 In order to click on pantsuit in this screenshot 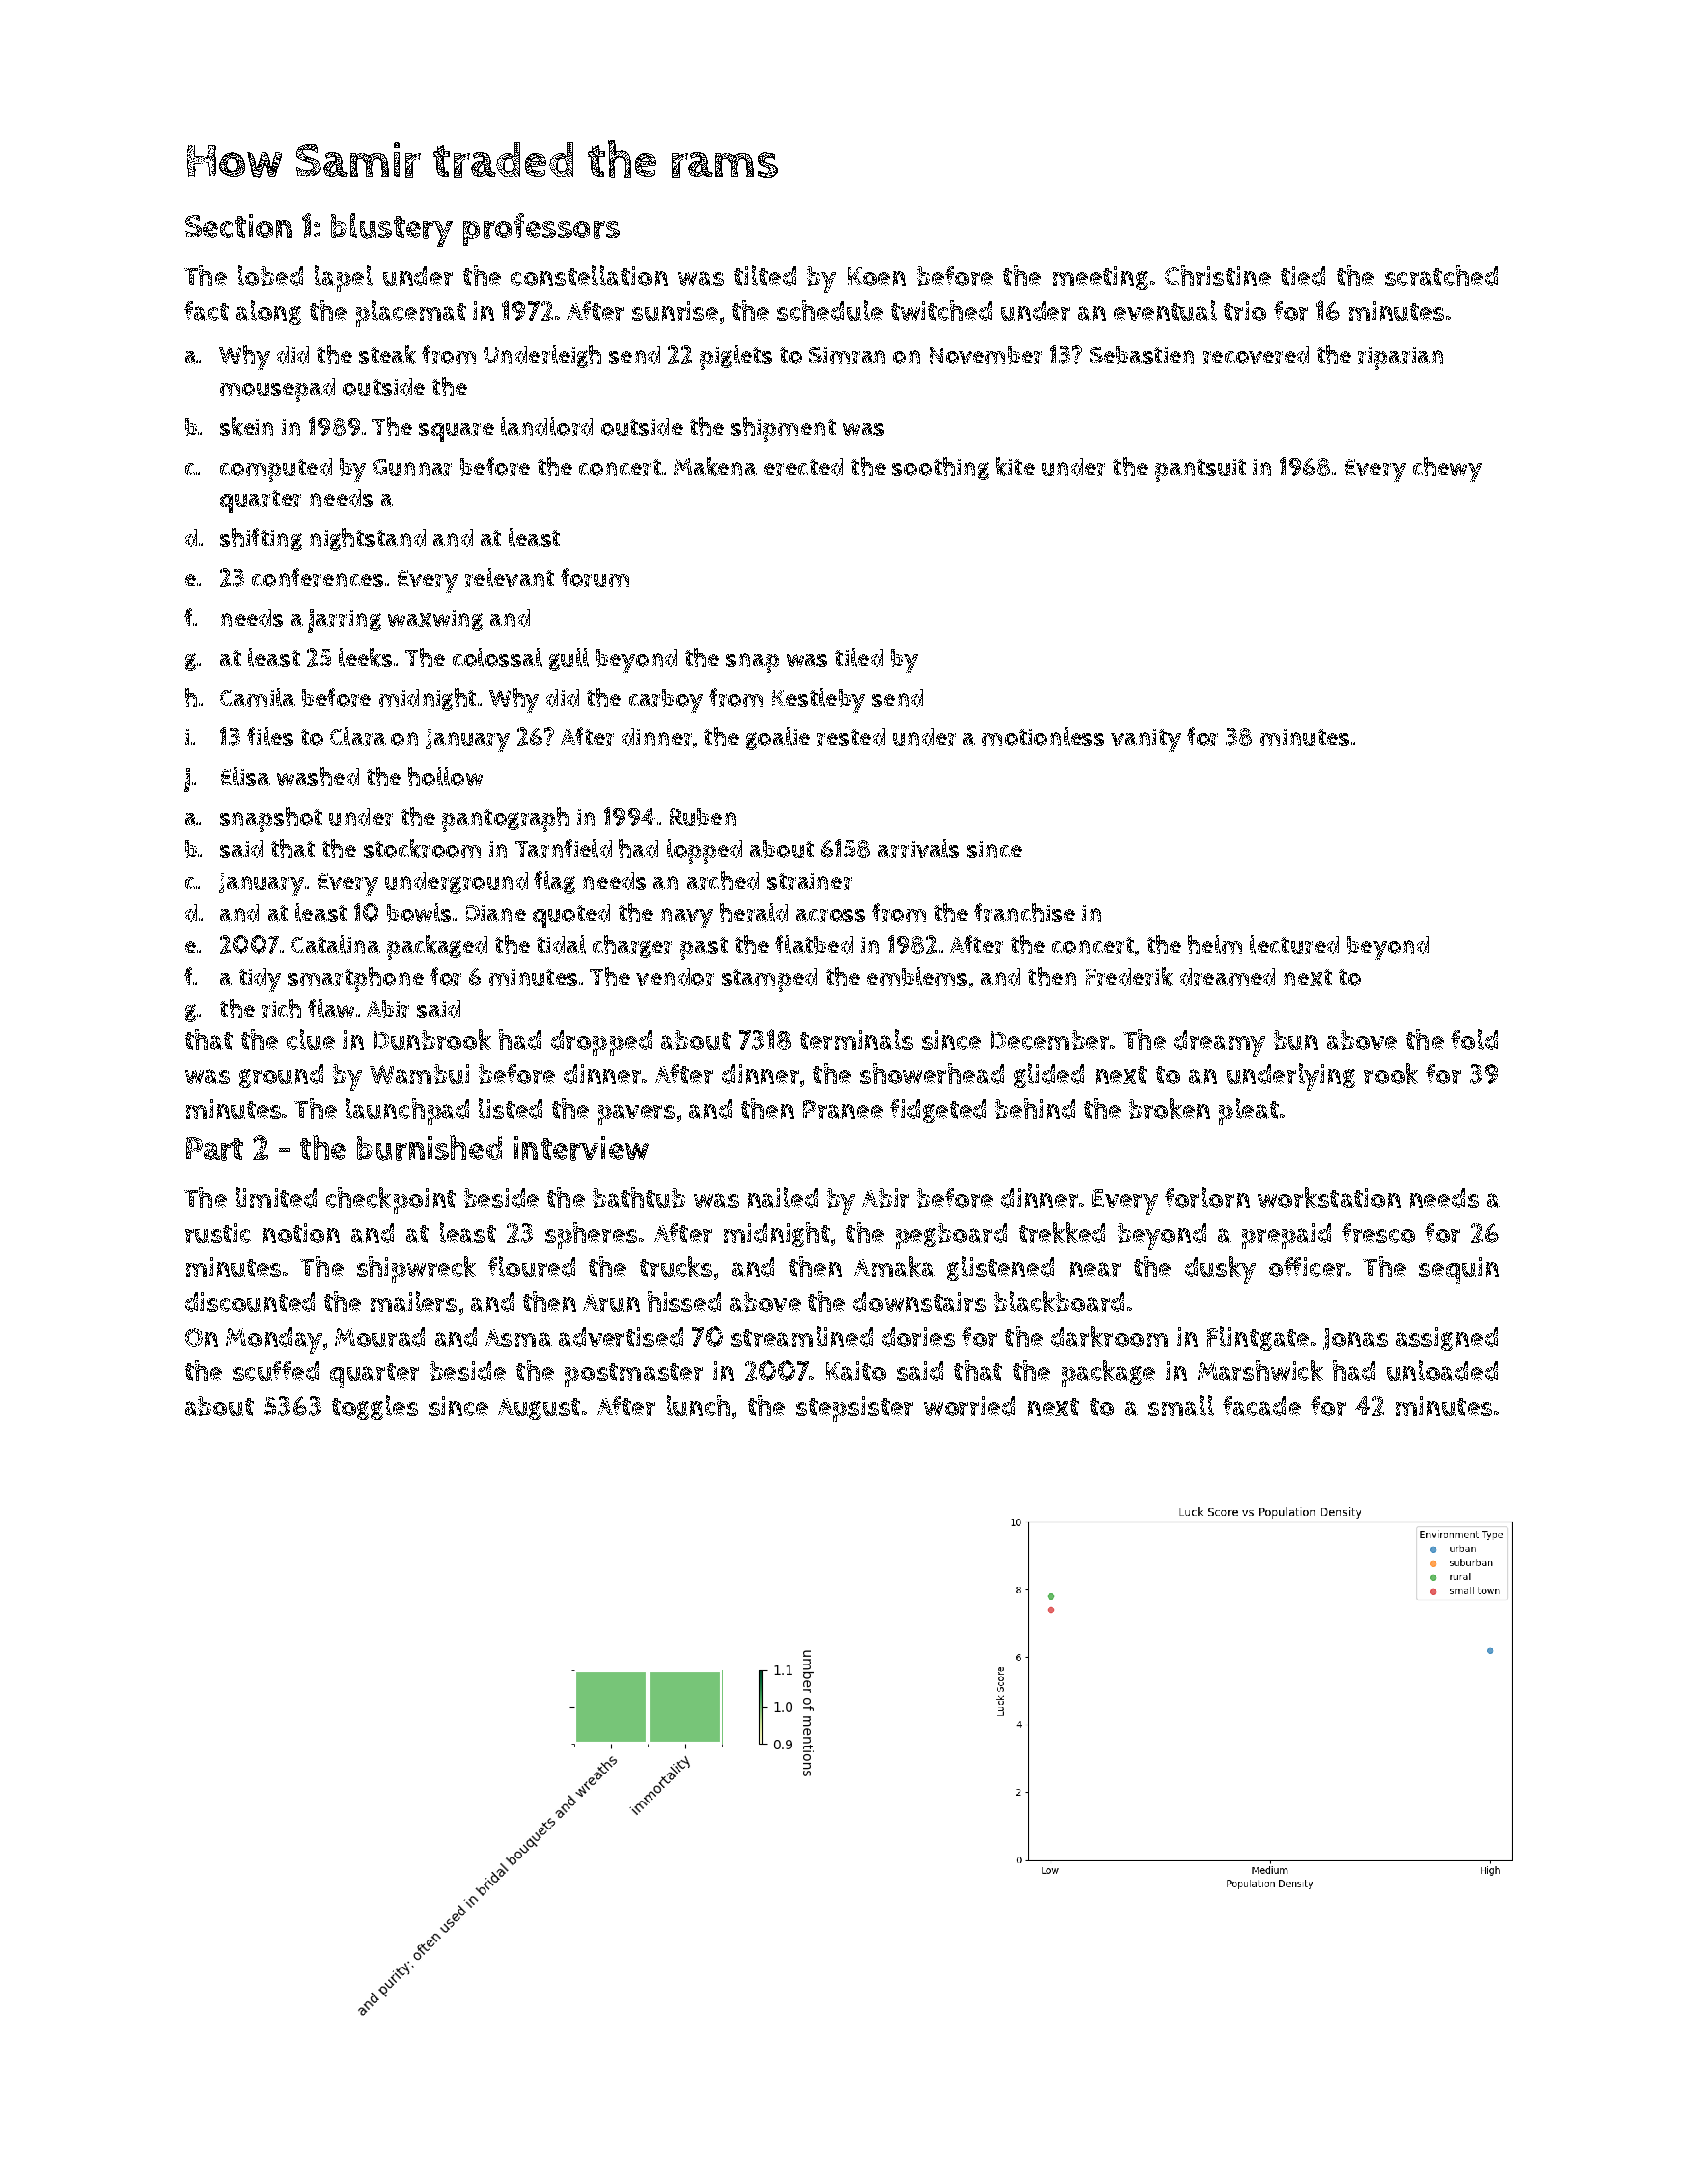, I will do `click(1200, 470)`.
